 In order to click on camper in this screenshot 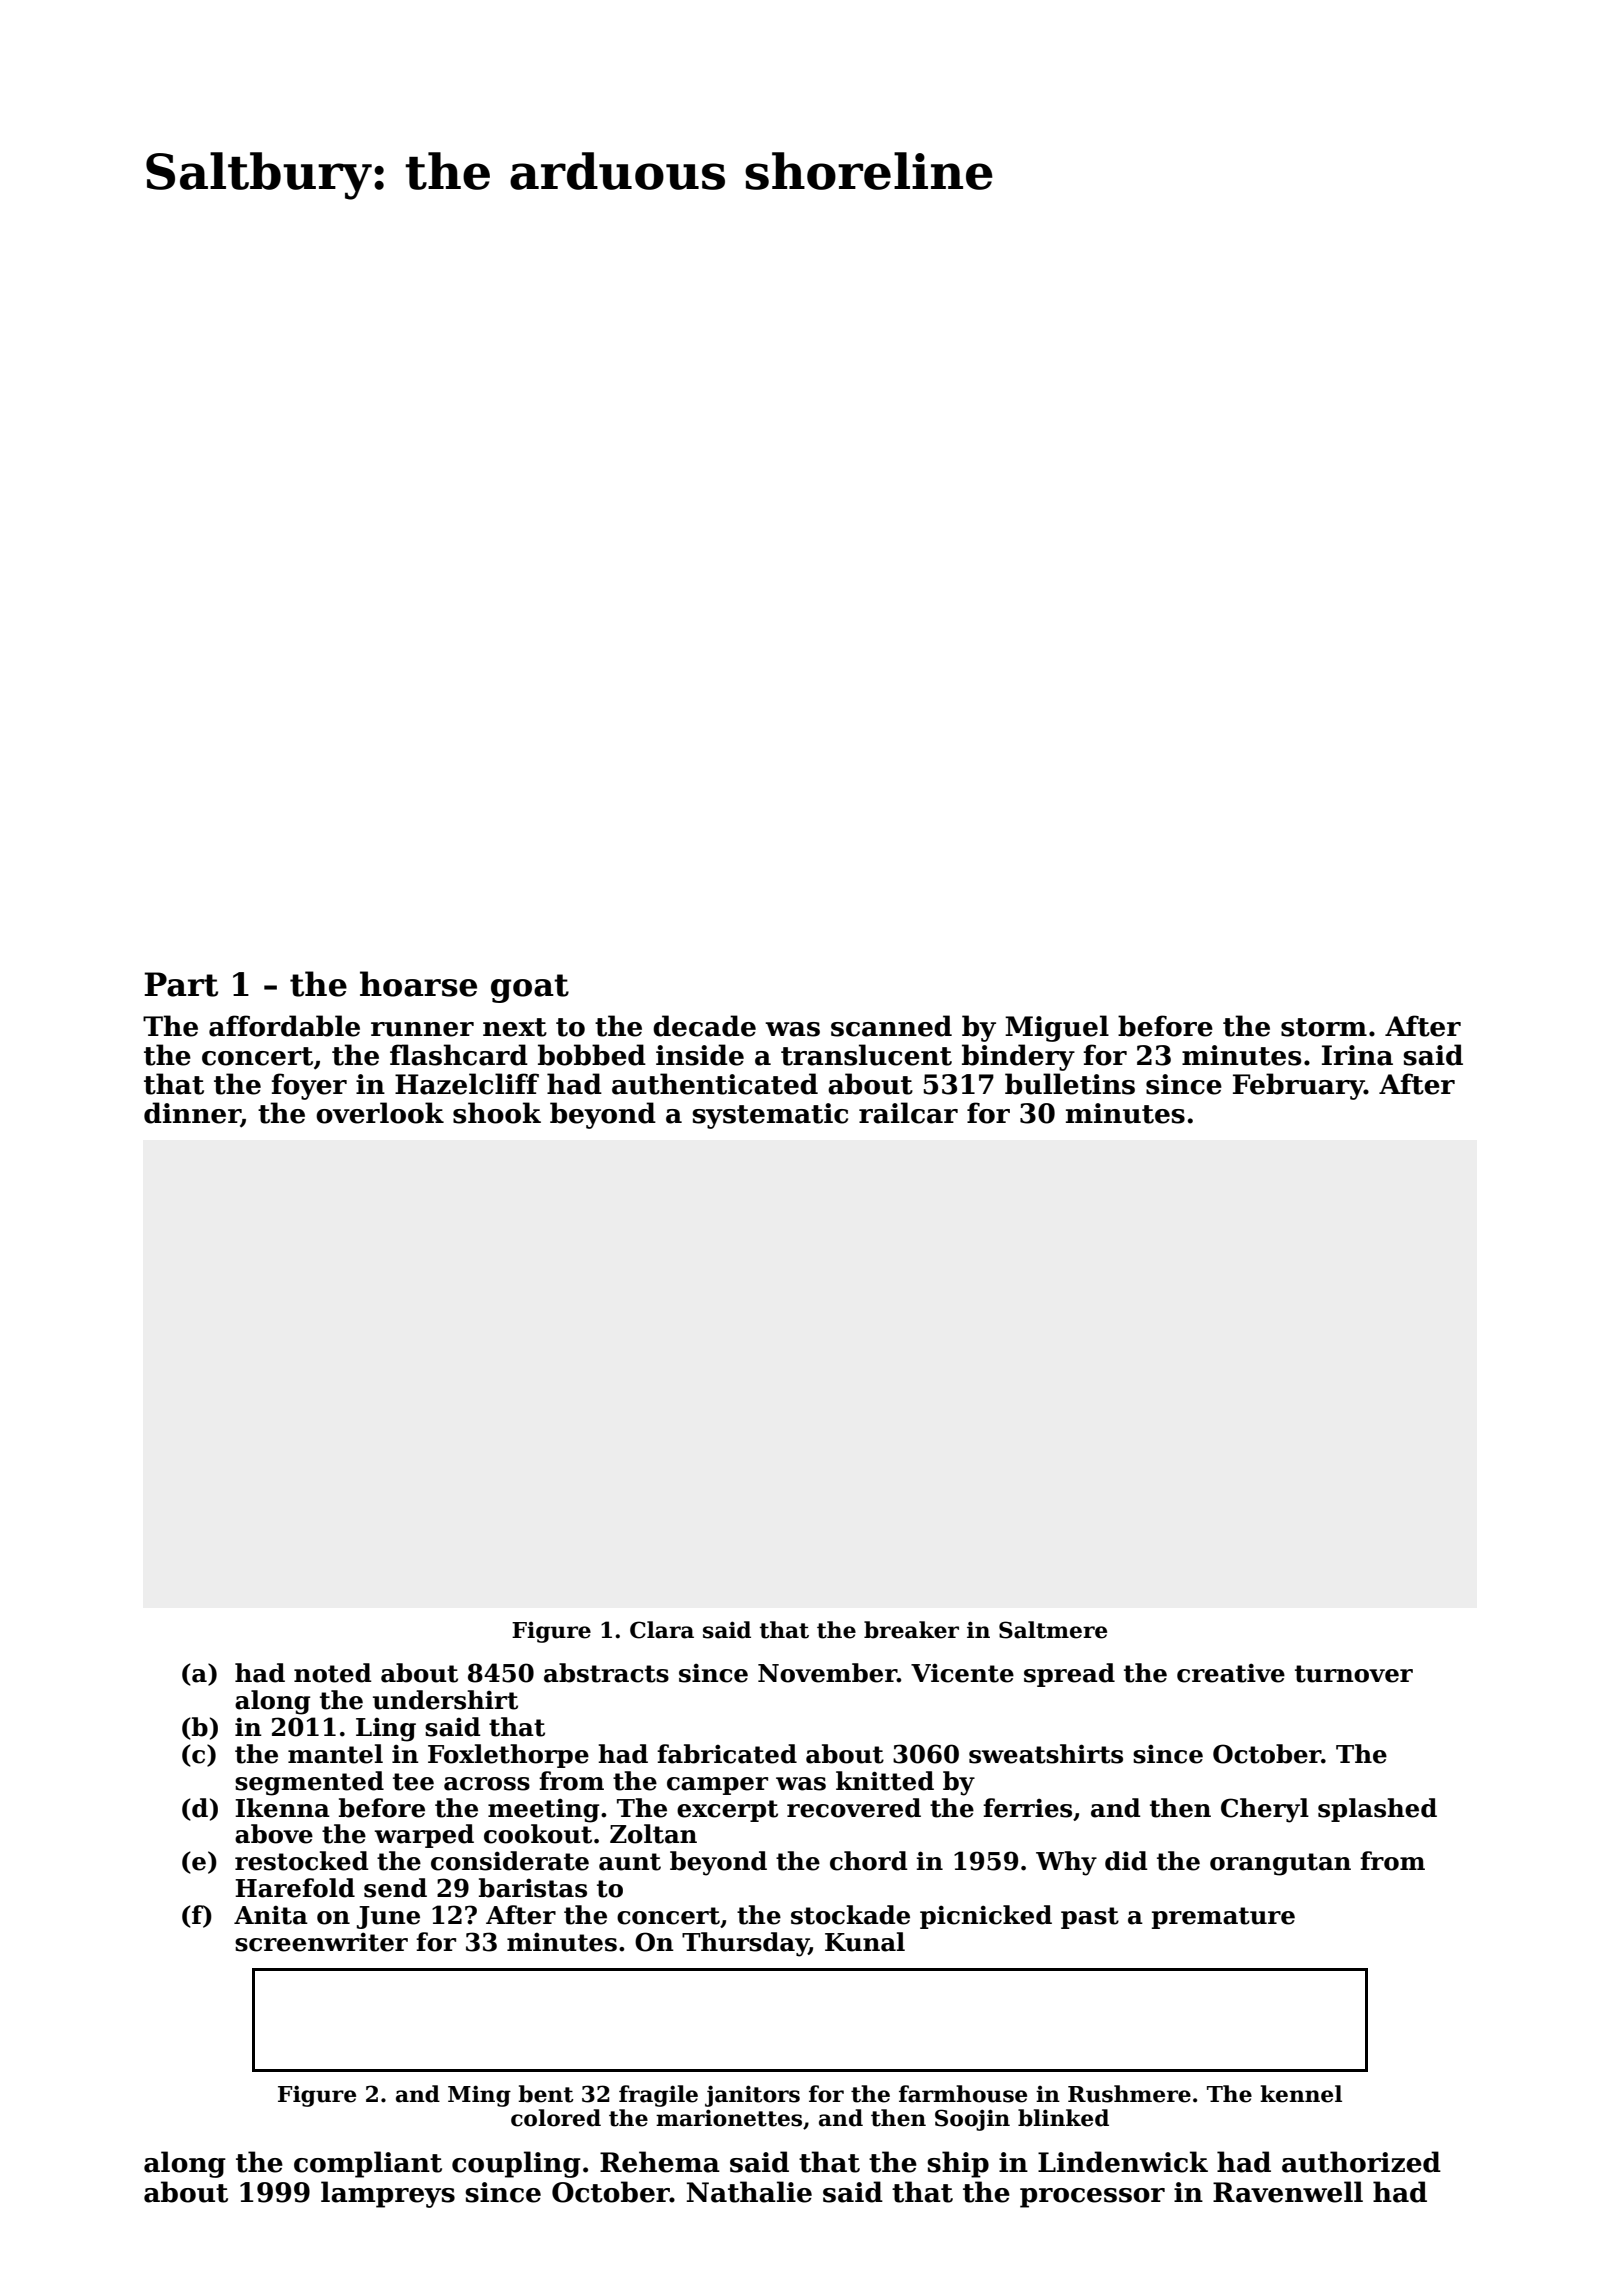, I will do `click(717, 1786)`.
